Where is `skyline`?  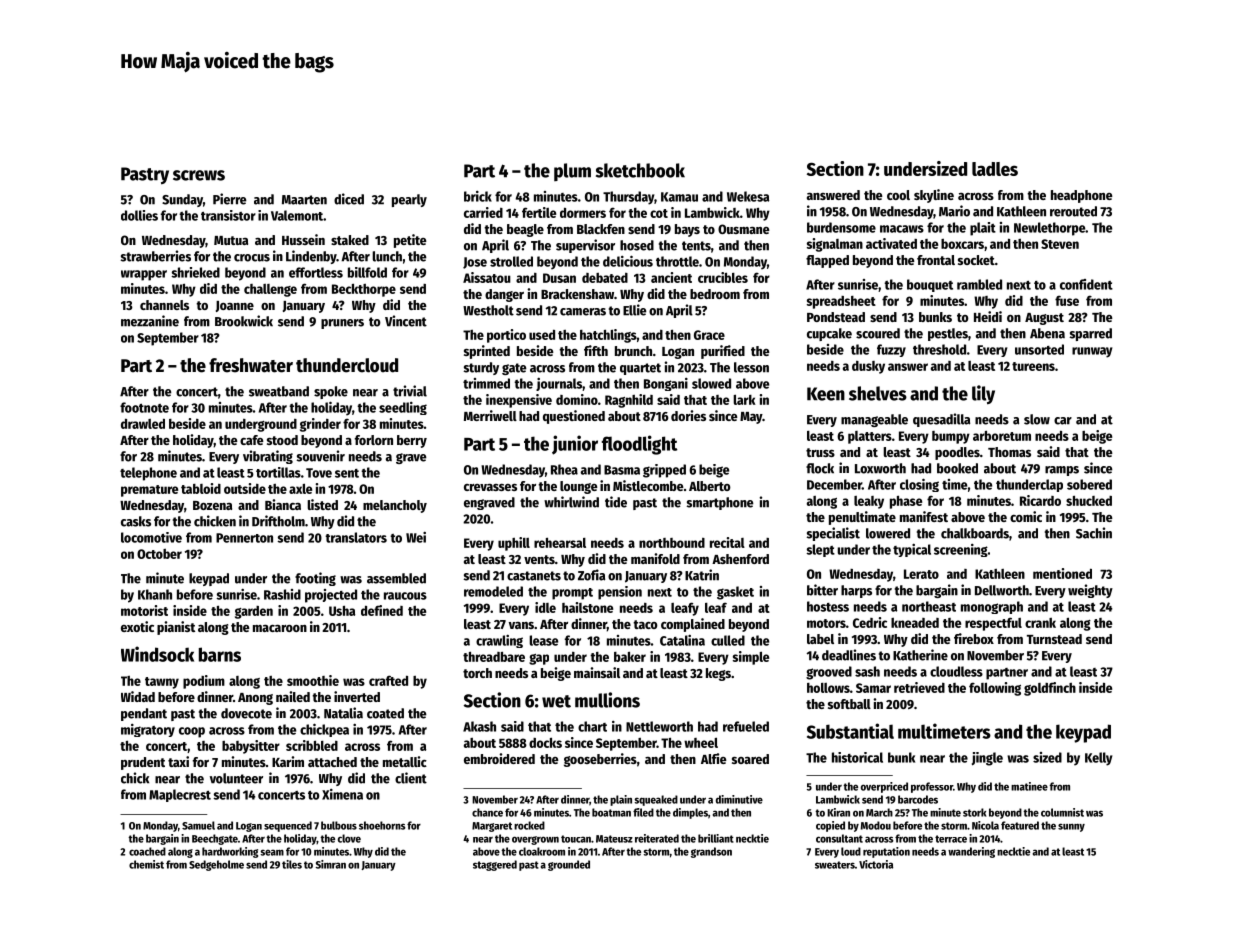
skyline is located at coordinates (934, 196).
